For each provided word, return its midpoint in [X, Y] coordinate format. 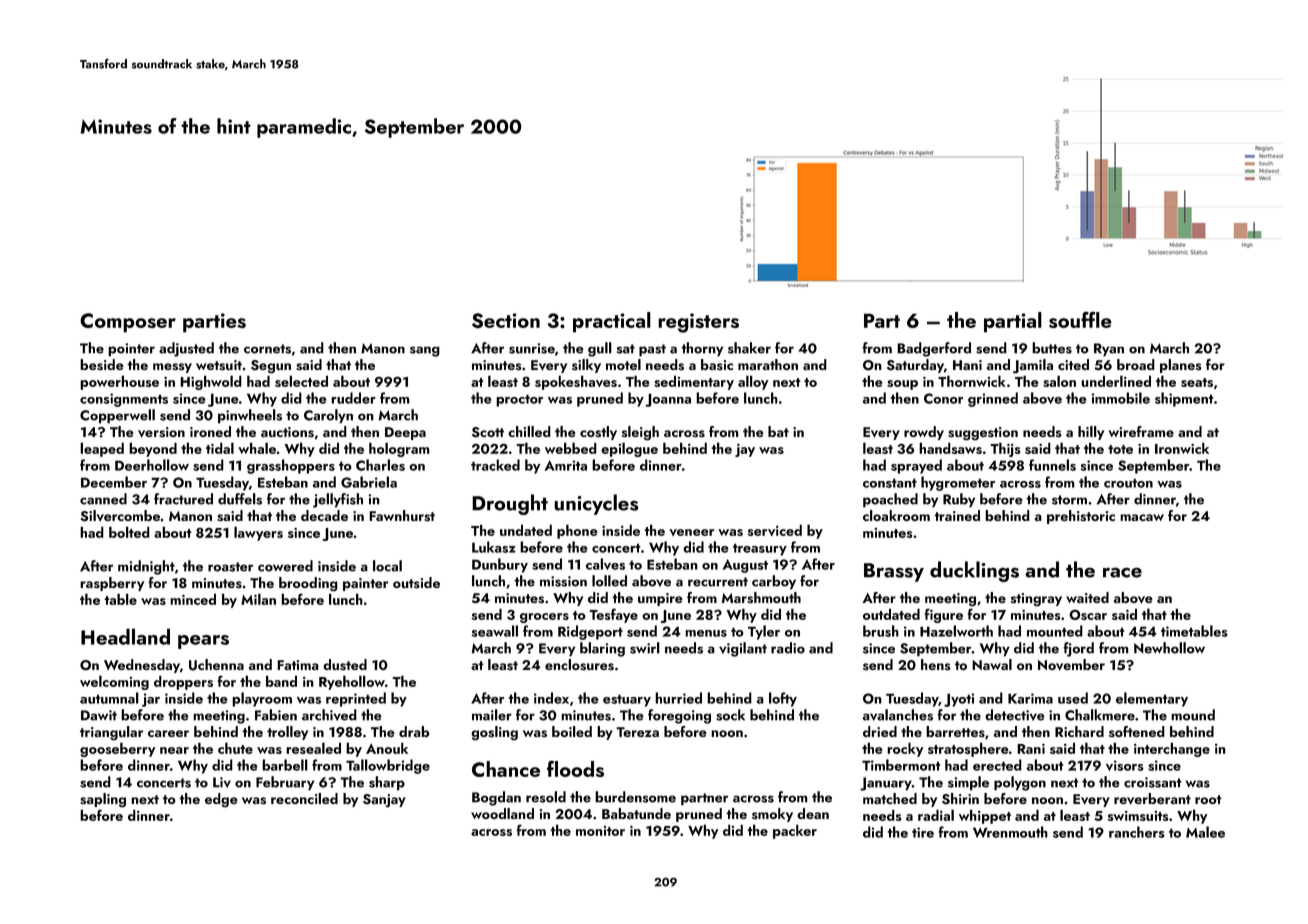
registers [698, 323]
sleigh [640, 433]
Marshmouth [761, 597]
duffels [240, 499]
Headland [125, 636]
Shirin [960, 798]
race [1122, 572]
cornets [267, 349]
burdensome [635, 797]
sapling [103, 800]
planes [1181, 366]
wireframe [1141, 431]
